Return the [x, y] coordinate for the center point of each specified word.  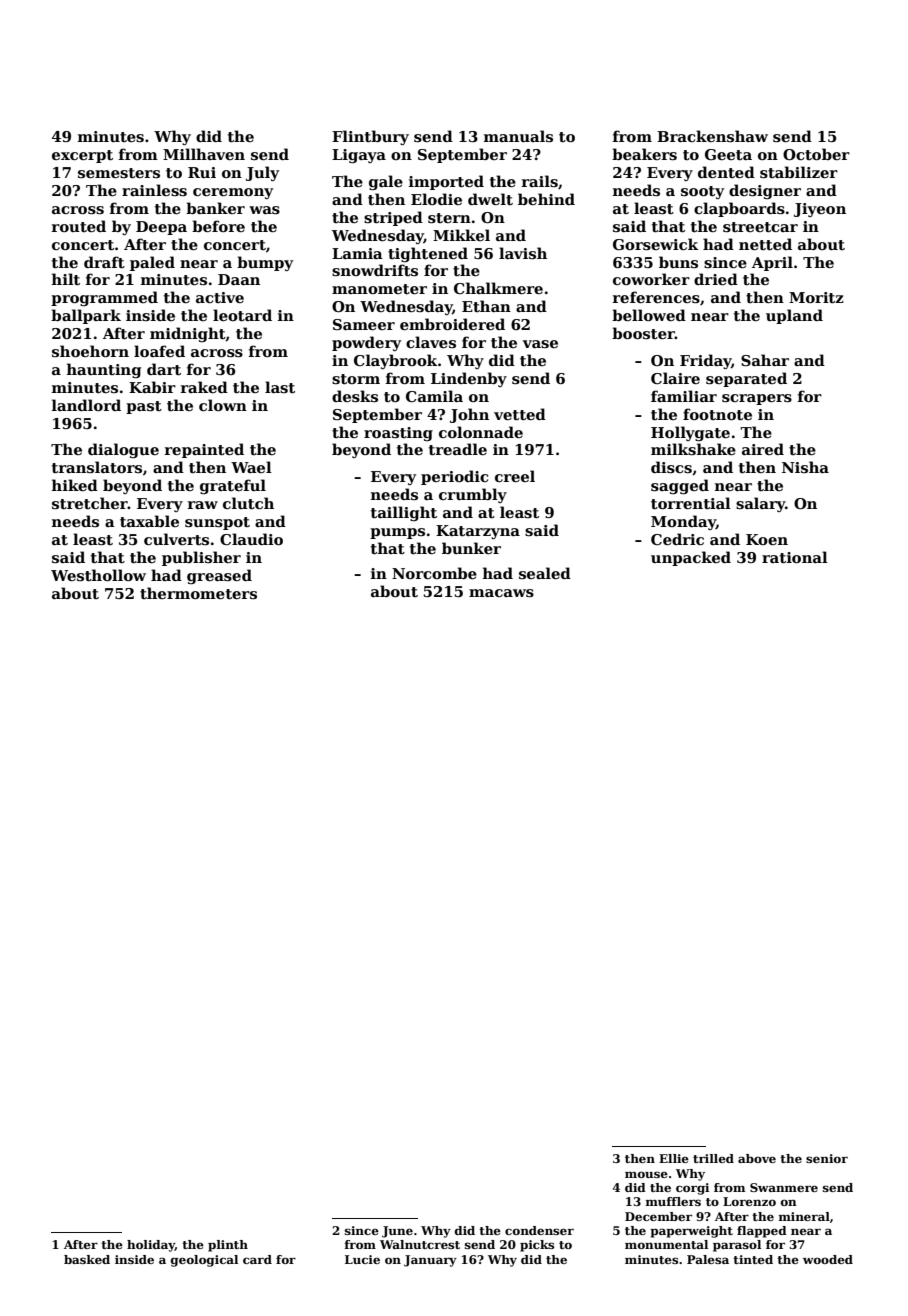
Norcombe [434, 573]
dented [726, 172]
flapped [762, 1232]
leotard [242, 315]
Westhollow [98, 575]
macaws [501, 593]
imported [446, 182]
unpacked [691, 558]
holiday [151, 1246]
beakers [644, 154]
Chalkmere [498, 288]
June [397, 1232]
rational [795, 557]
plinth [228, 1246]
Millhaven [204, 154]
